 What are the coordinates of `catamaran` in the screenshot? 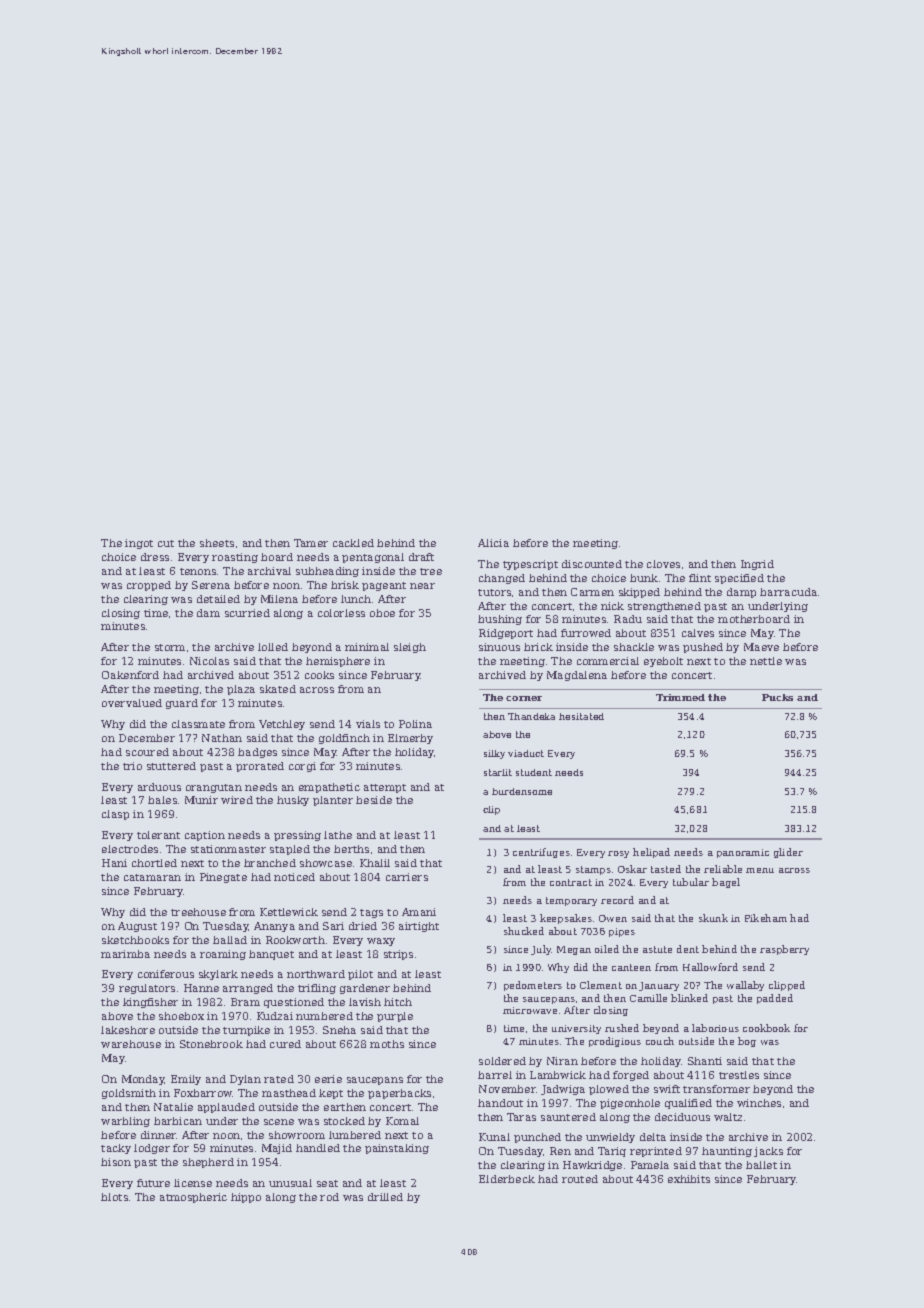 It's located at (152, 877).
